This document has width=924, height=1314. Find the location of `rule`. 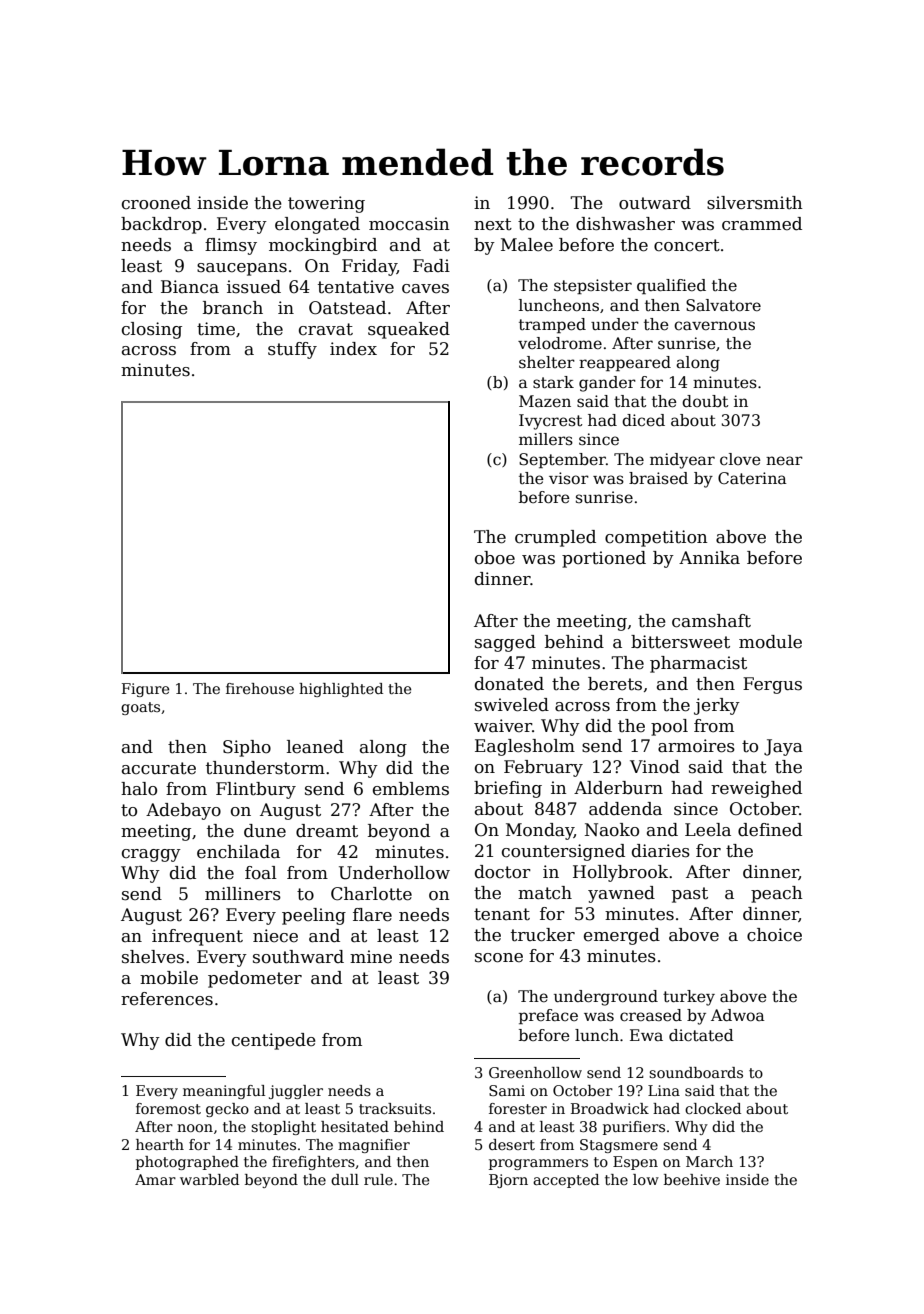

rule is located at coordinates (378, 1179).
